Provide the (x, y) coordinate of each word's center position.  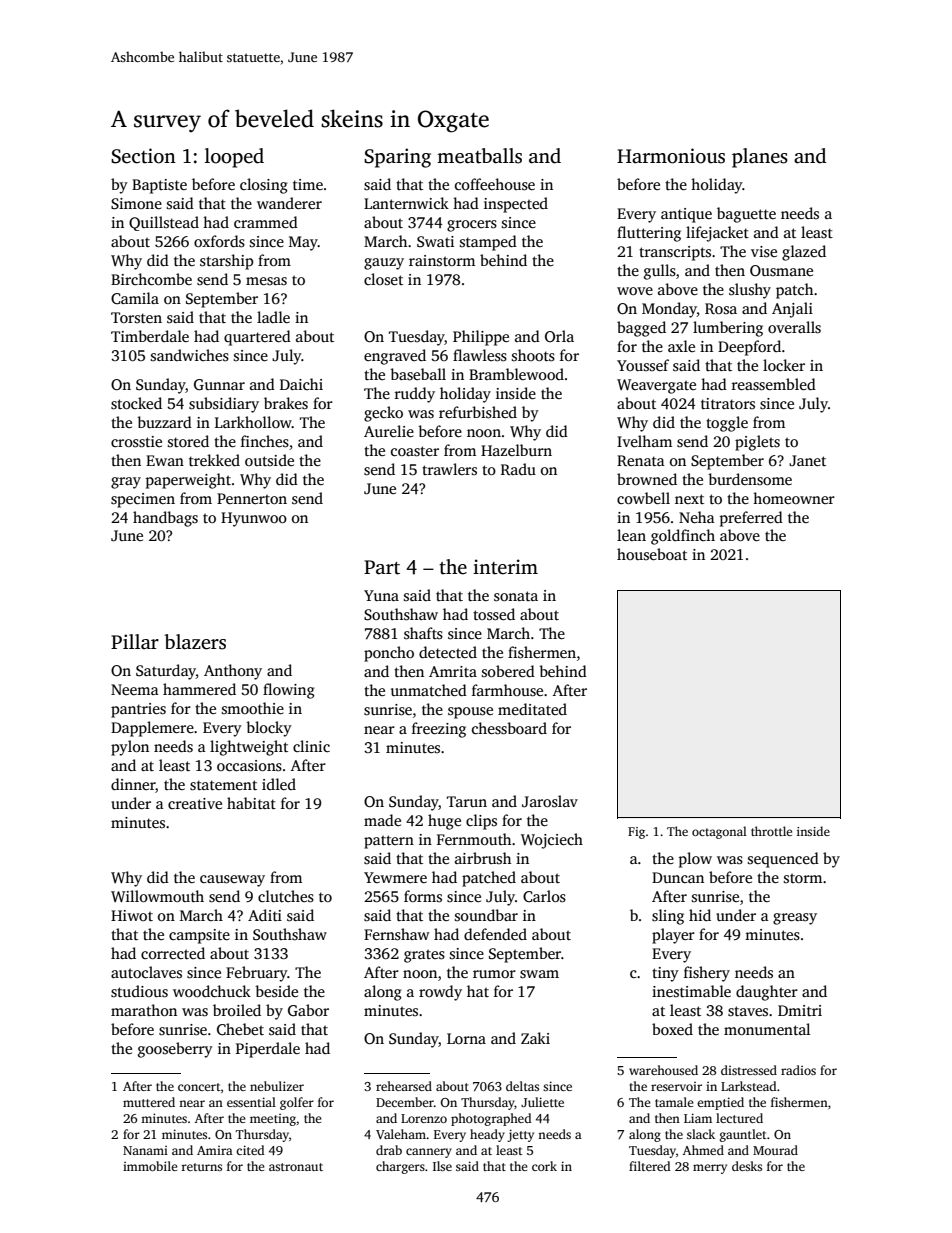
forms (423, 896)
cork (544, 1166)
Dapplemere (152, 729)
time (308, 184)
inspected (516, 205)
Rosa (721, 308)
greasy (795, 919)
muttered (149, 1102)
